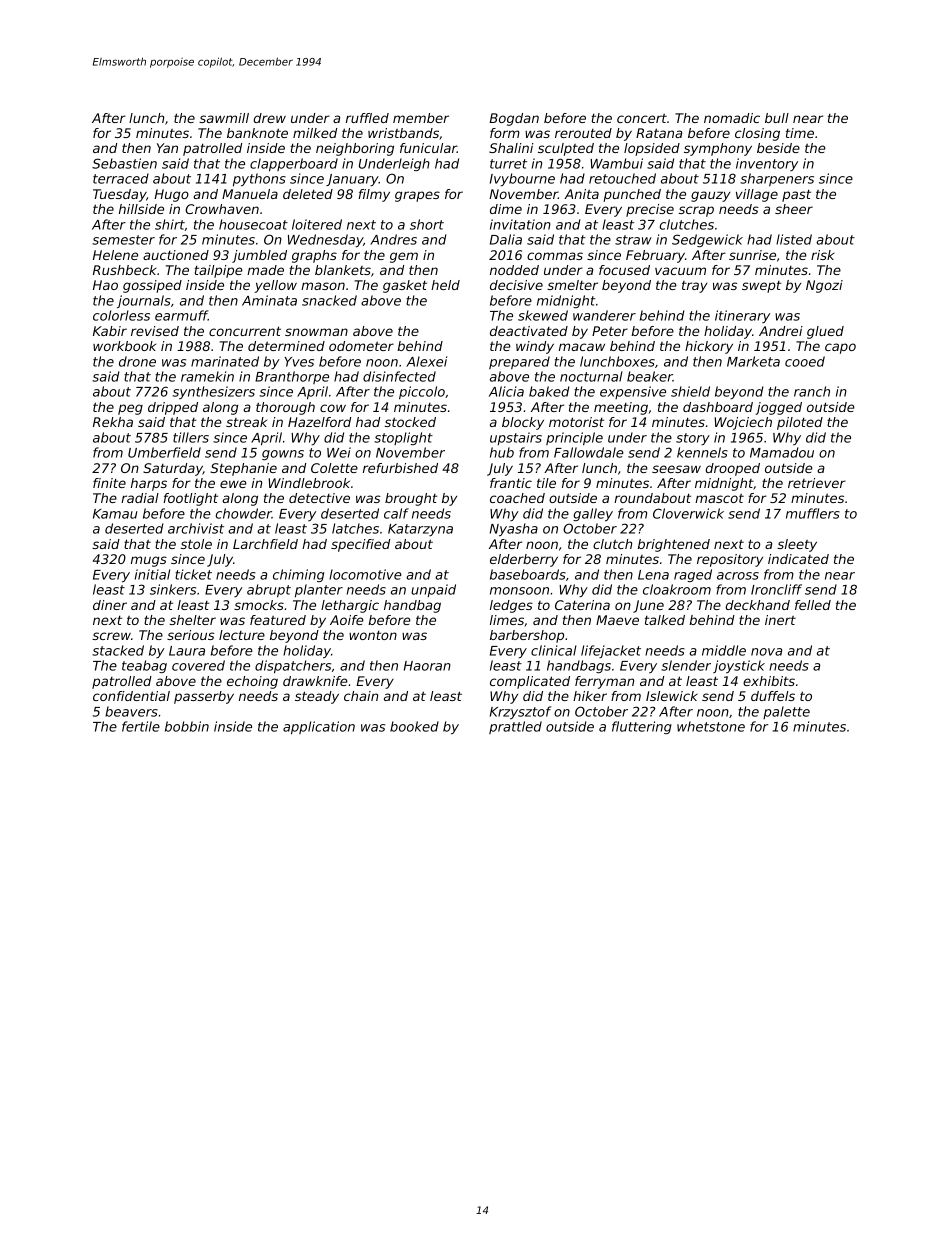 The width and height of the screenshot is (952, 1233). Describe the element at coordinates (822, 255) in the screenshot. I see `risk` at that location.
